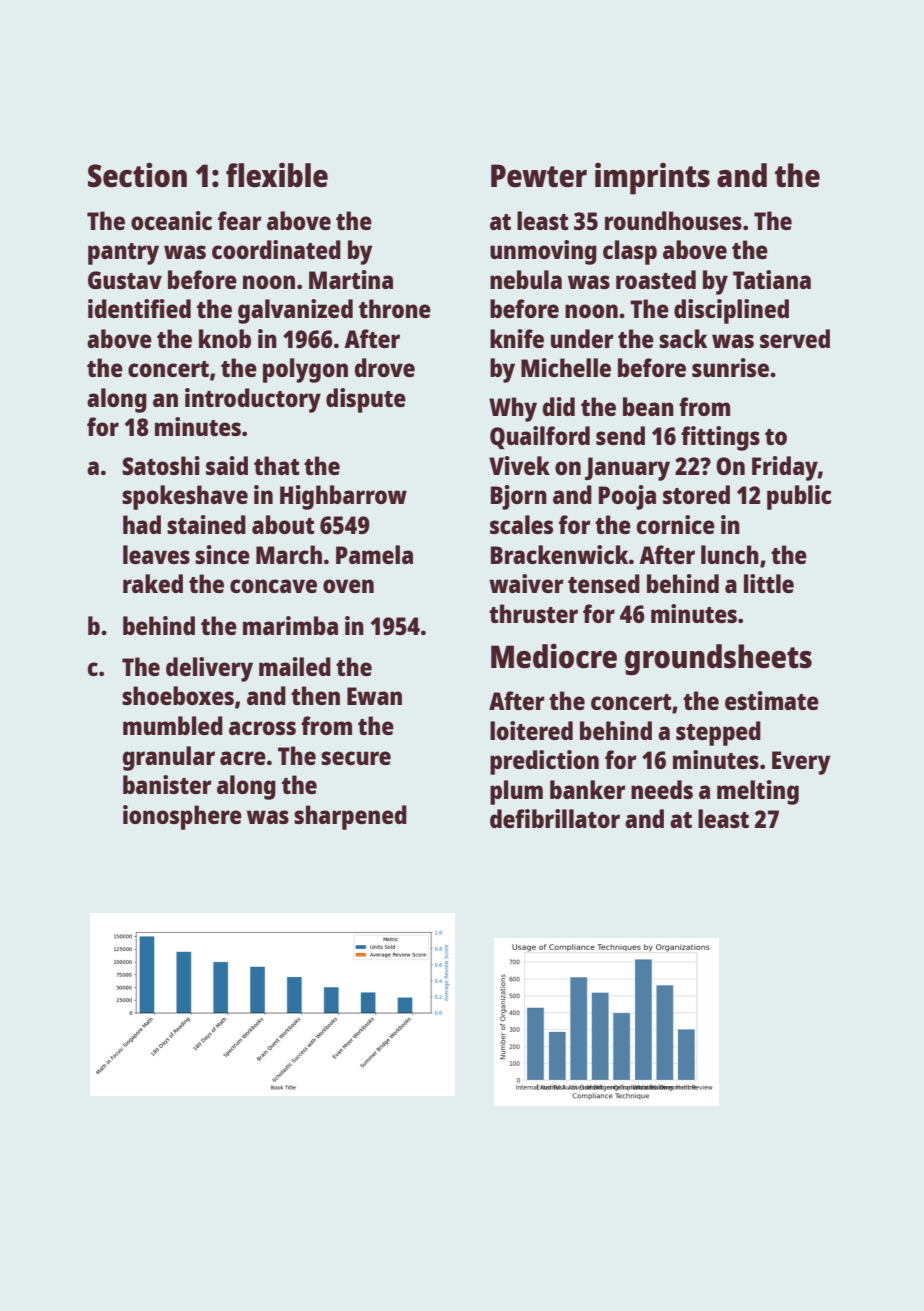 This page has width=924, height=1311. Describe the element at coordinates (730, 367) in the page. I see `sunrise` at that location.
